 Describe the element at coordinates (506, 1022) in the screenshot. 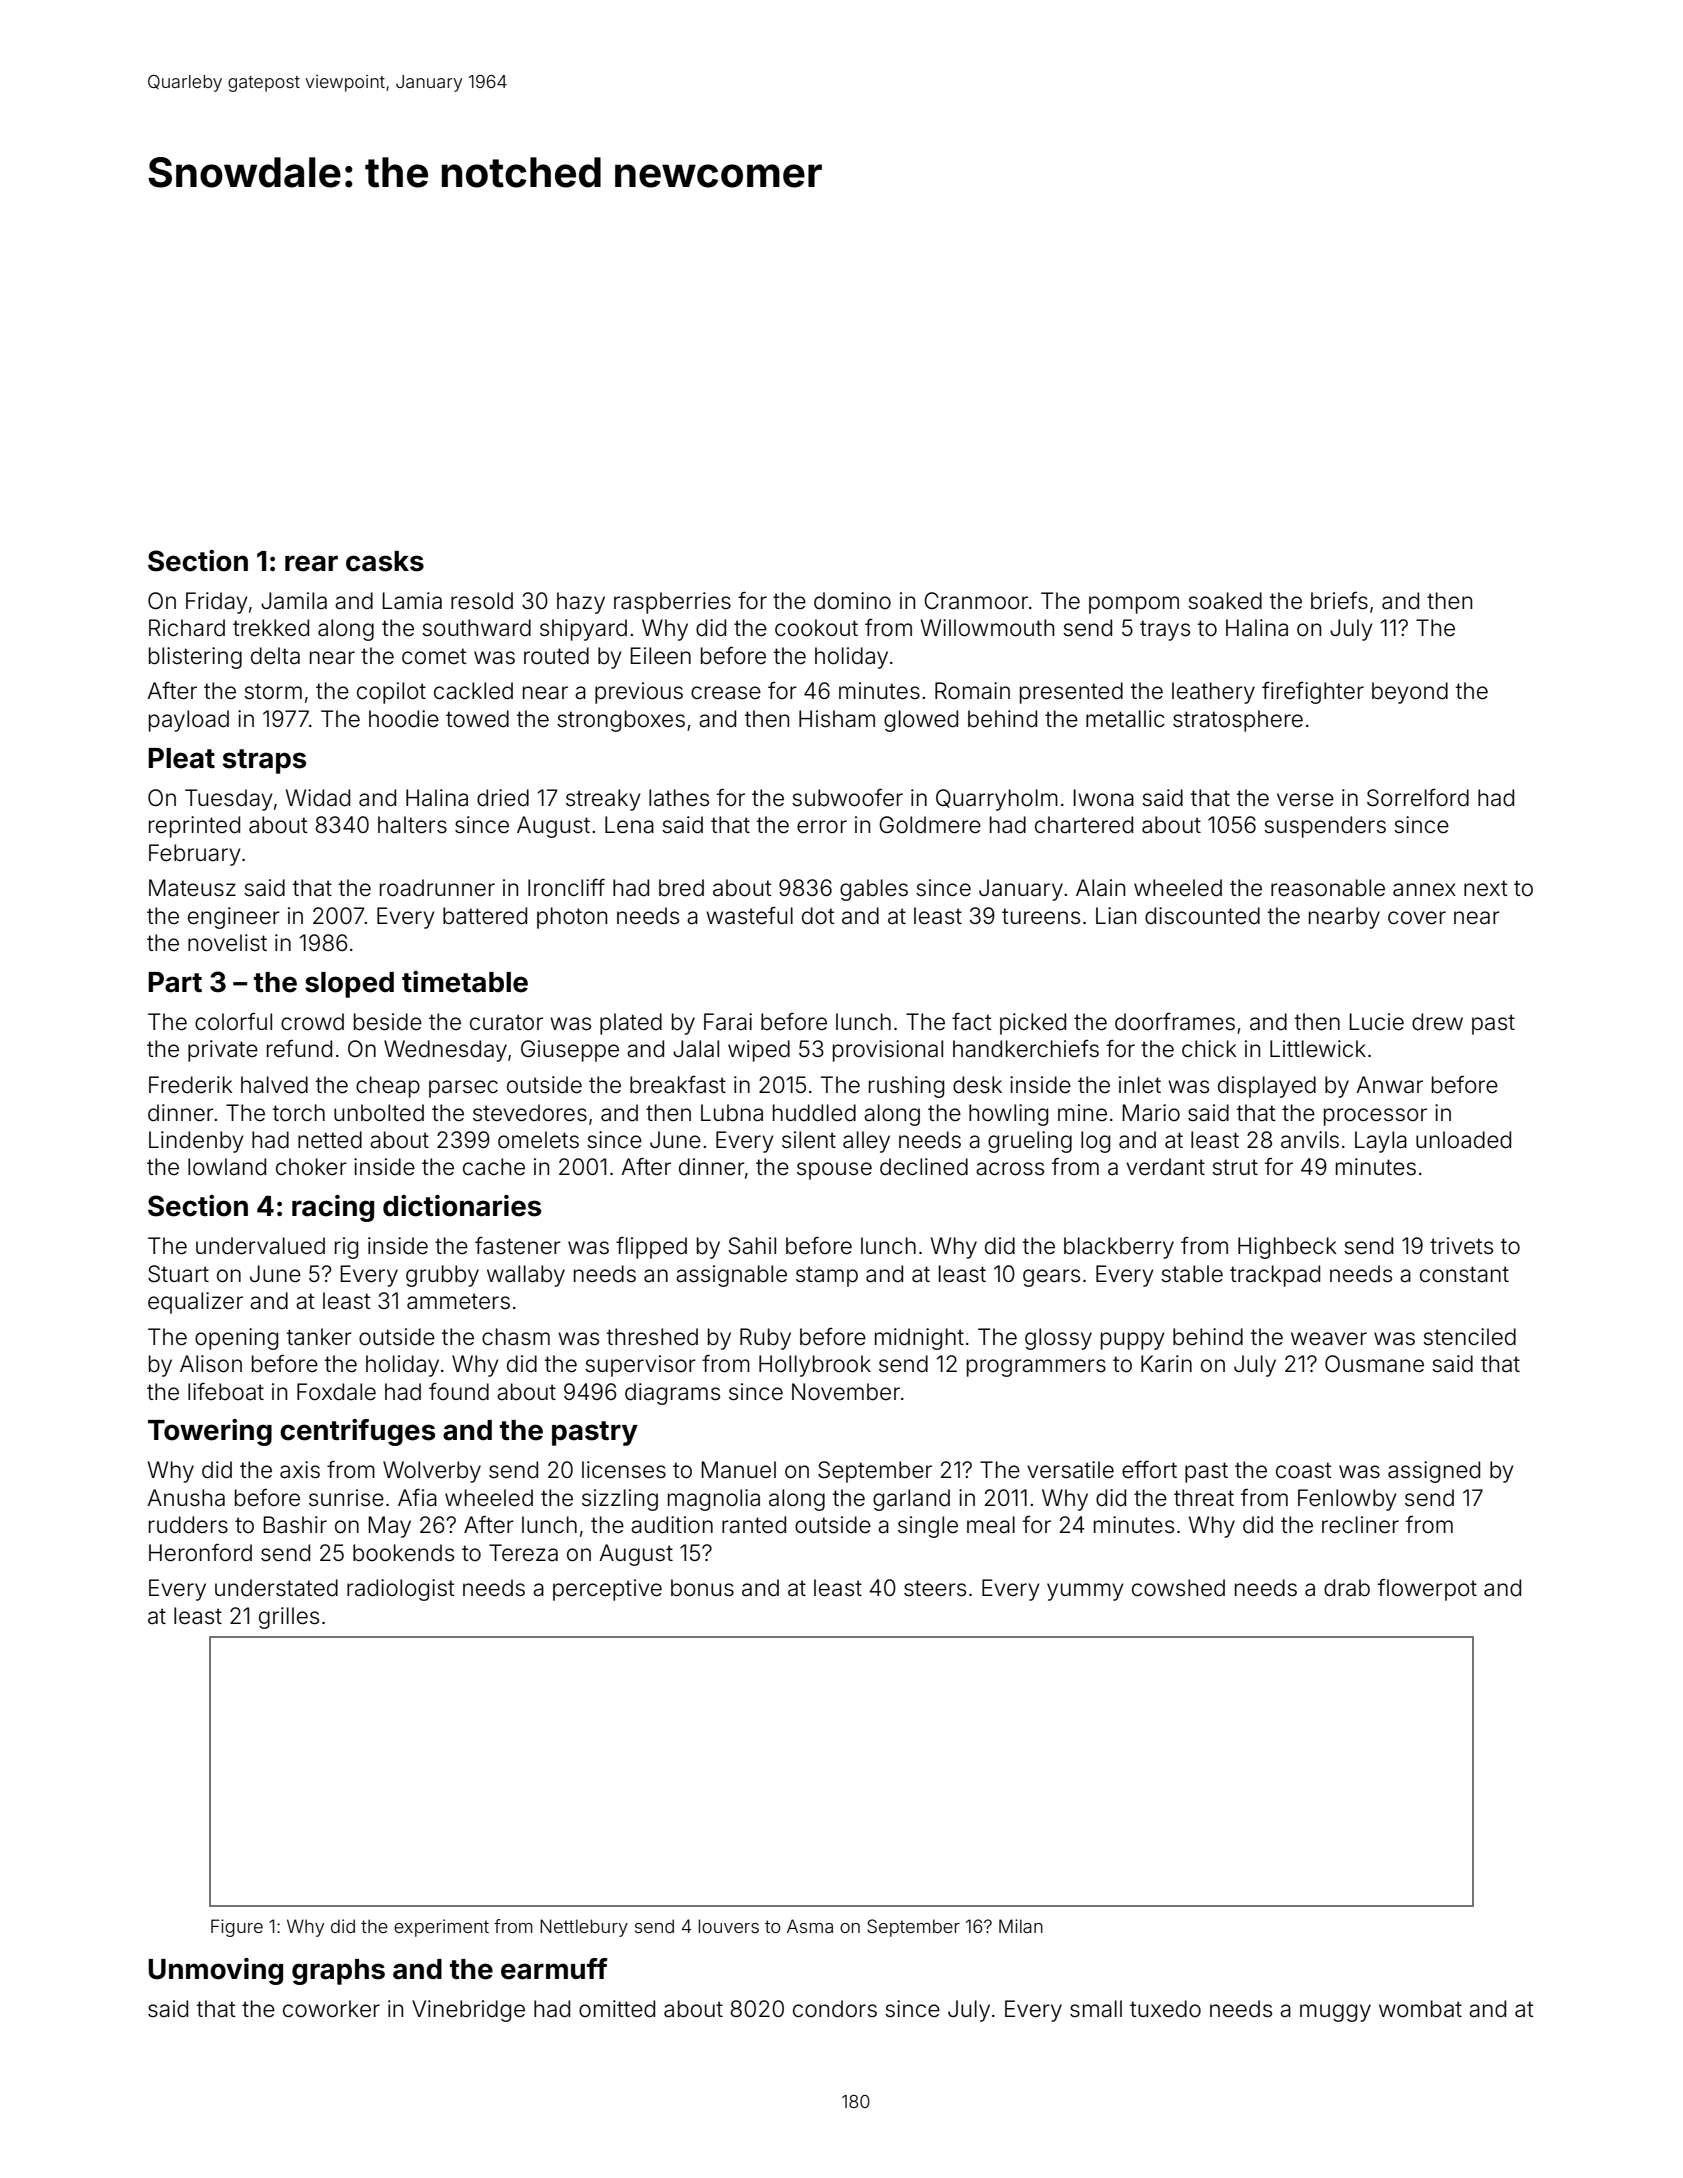

I see `curator` at that location.
